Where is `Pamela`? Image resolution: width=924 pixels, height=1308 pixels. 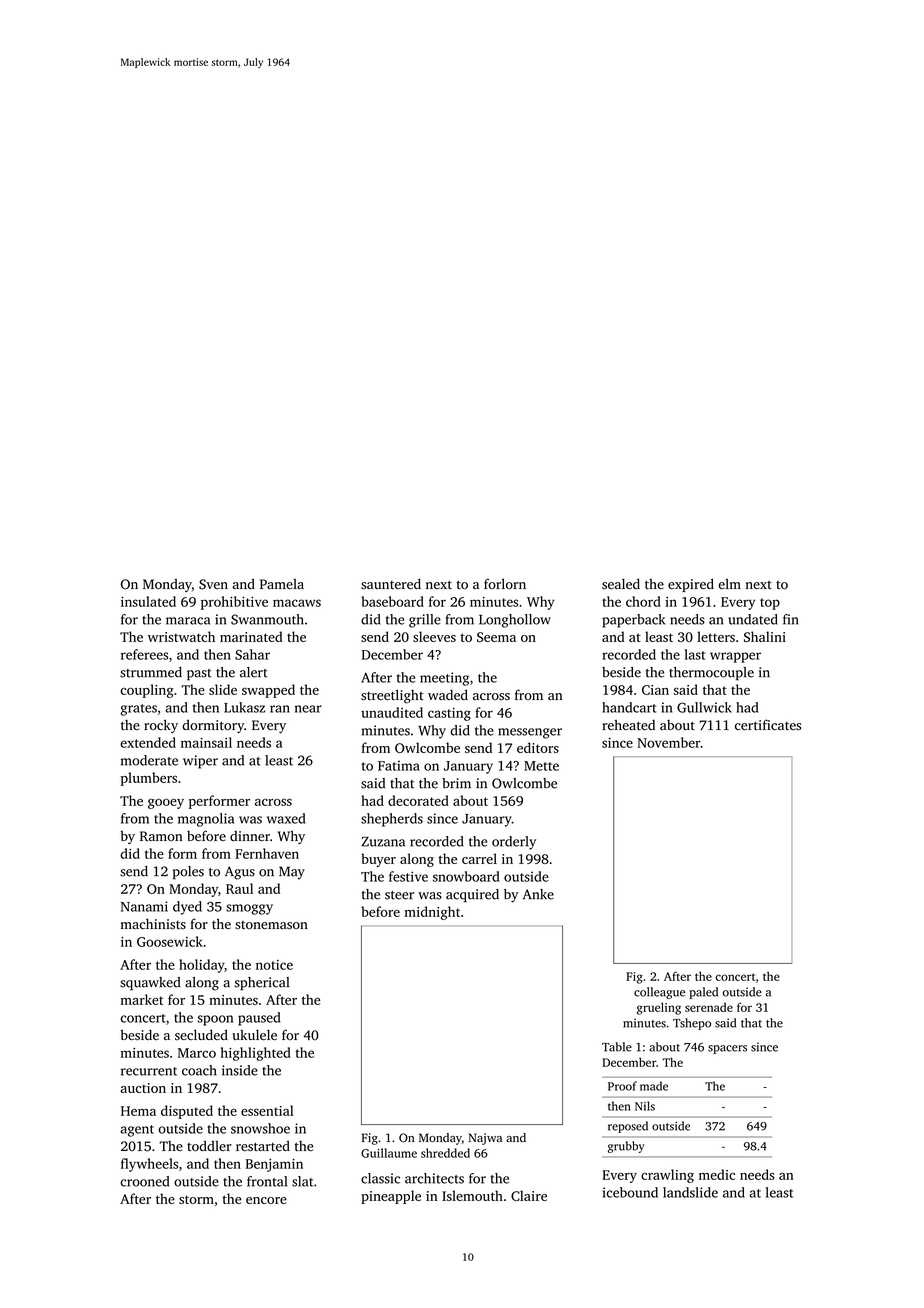 Pamela is located at coordinates (282, 584).
